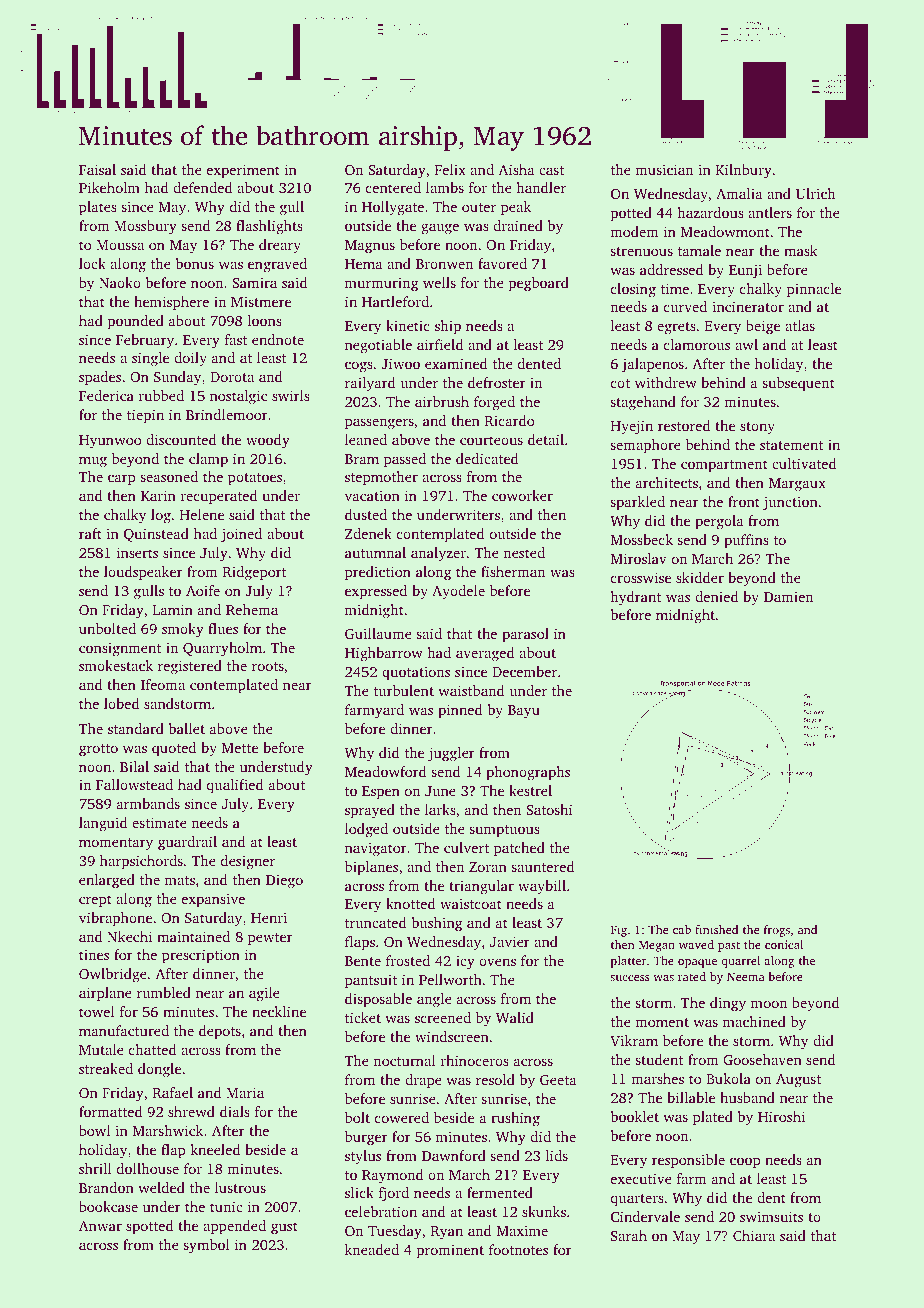 This page has height=1308, width=924. What do you see at coordinates (746, 541) in the page?
I see `puffins` at bounding box center [746, 541].
